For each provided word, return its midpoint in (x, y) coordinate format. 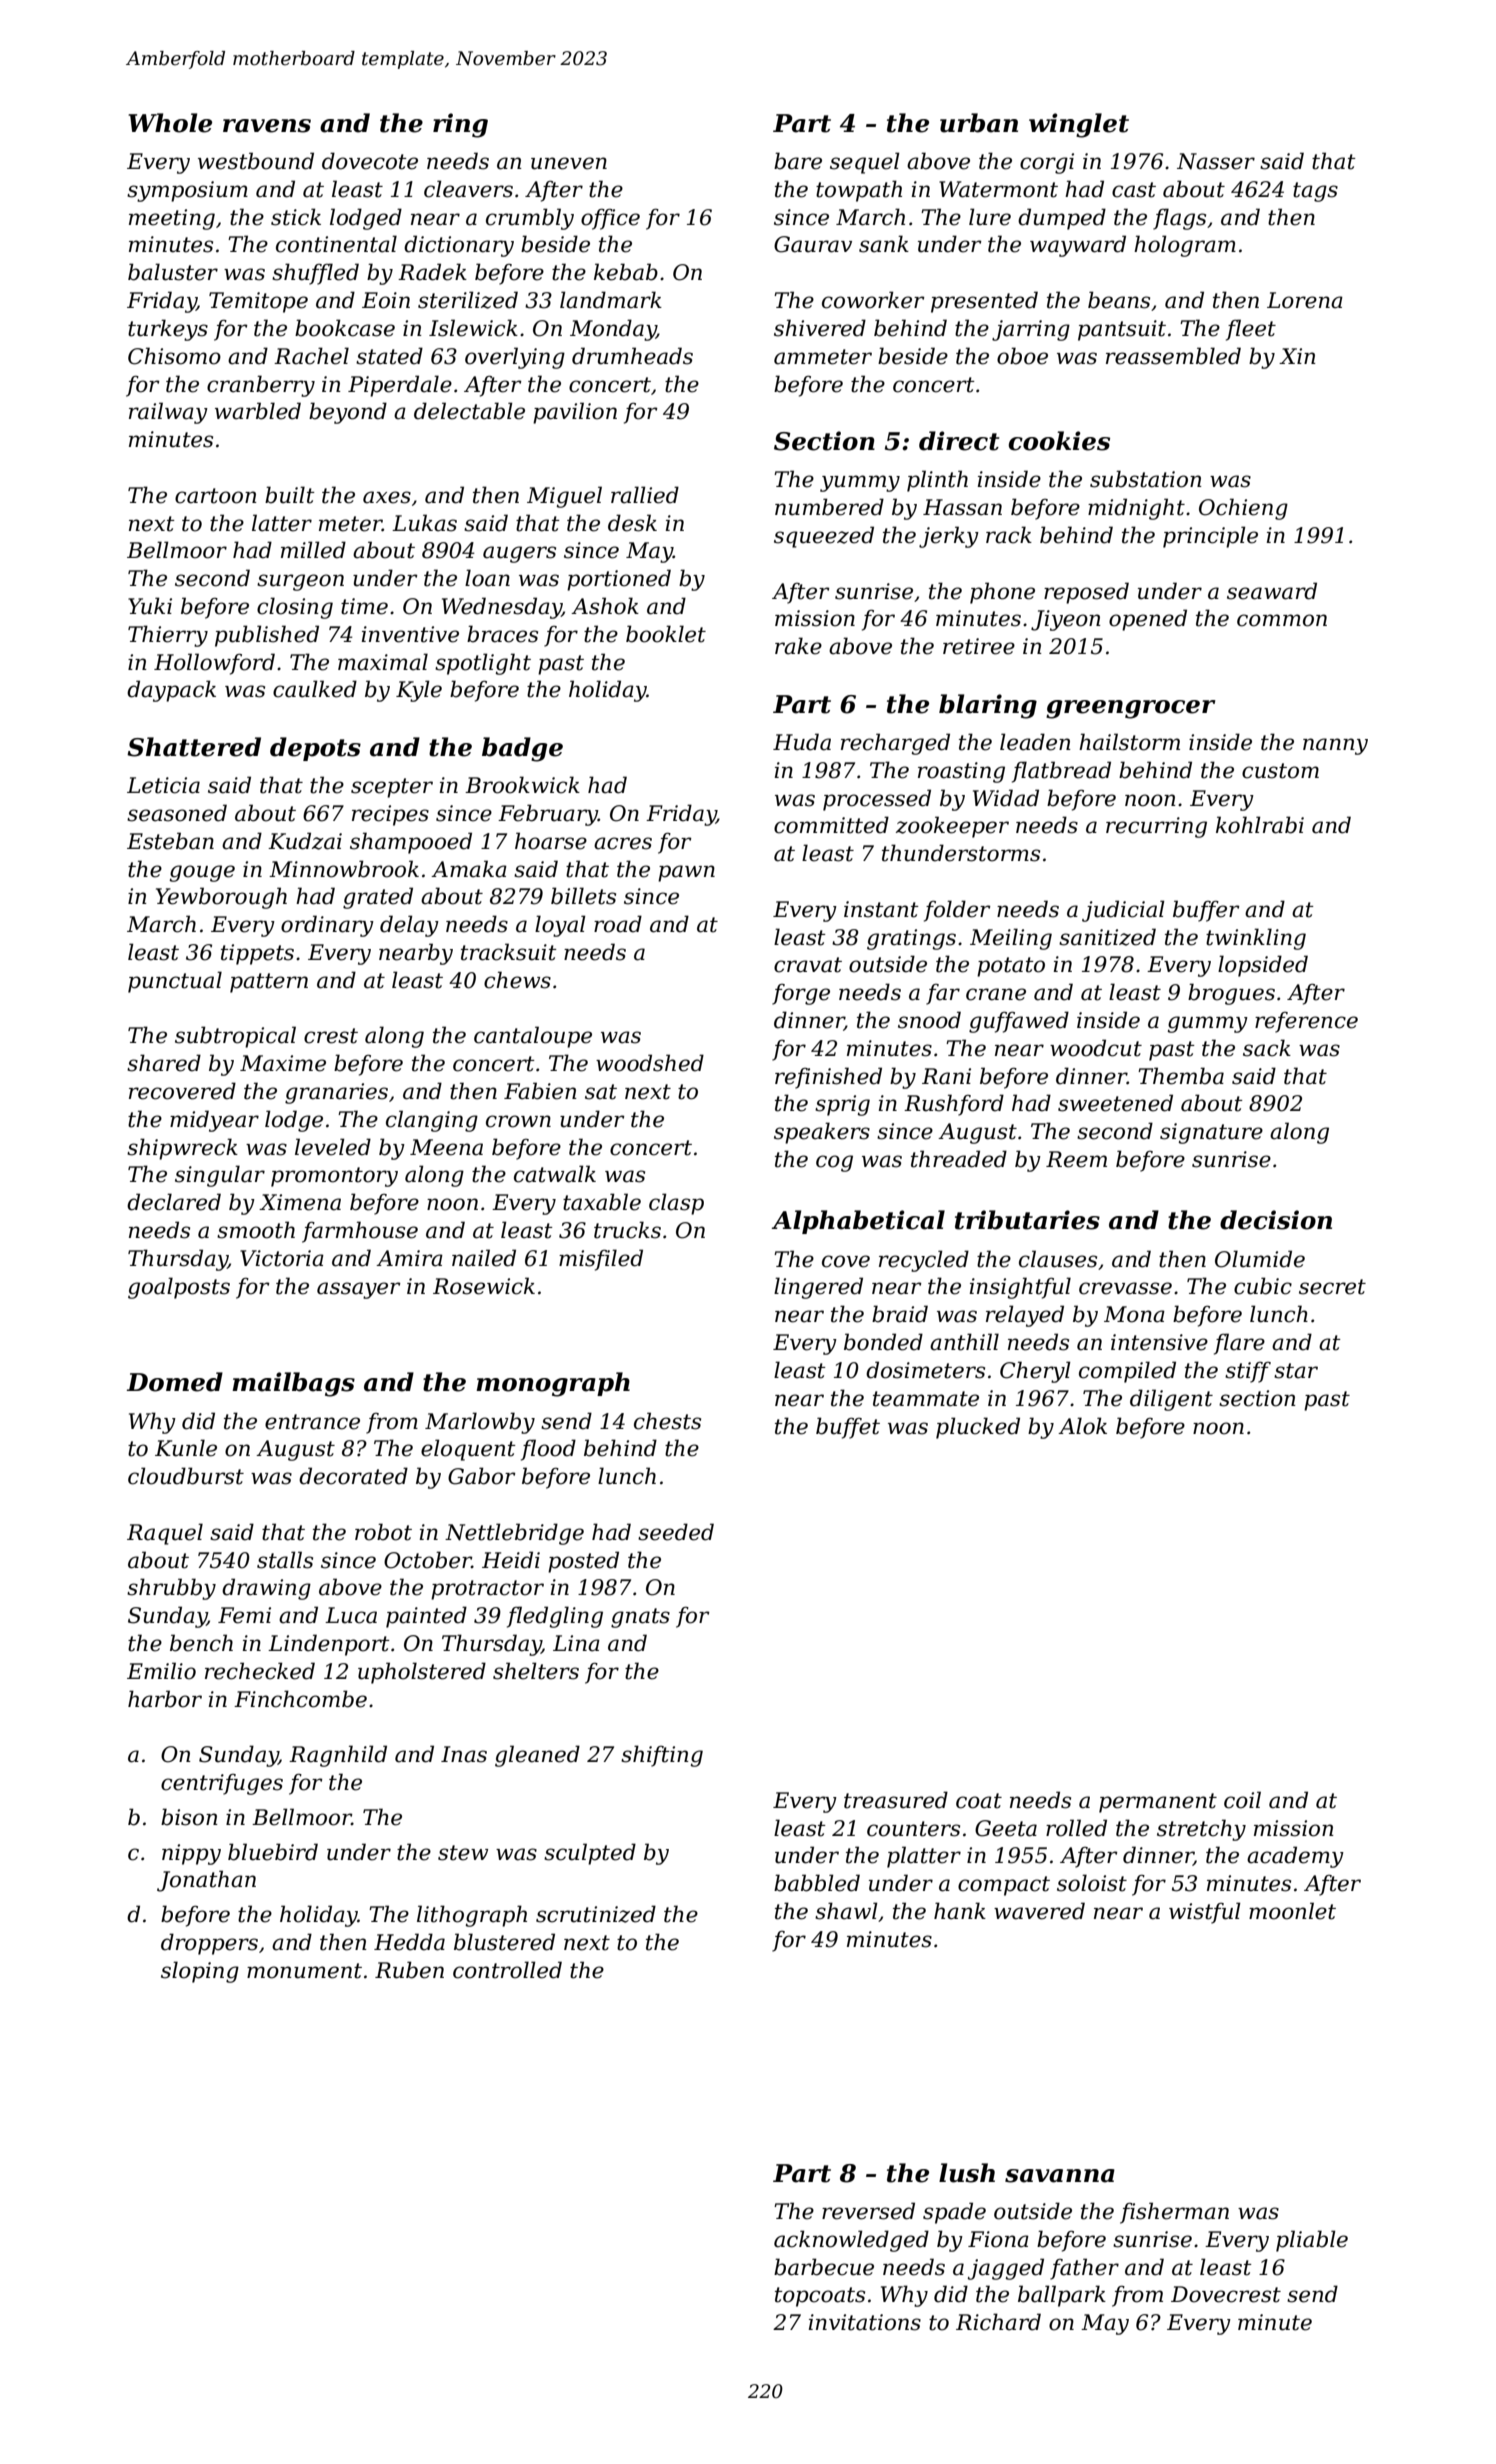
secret (1332, 1287)
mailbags (293, 1384)
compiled (1127, 1372)
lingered (818, 1288)
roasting (961, 772)
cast (1134, 190)
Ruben (409, 1970)
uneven (569, 163)
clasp (676, 1204)
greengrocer (1131, 709)
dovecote (370, 161)
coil (1242, 1800)
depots (315, 749)
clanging (432, 1121)
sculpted (590, 1854)
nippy (191, 1854)
